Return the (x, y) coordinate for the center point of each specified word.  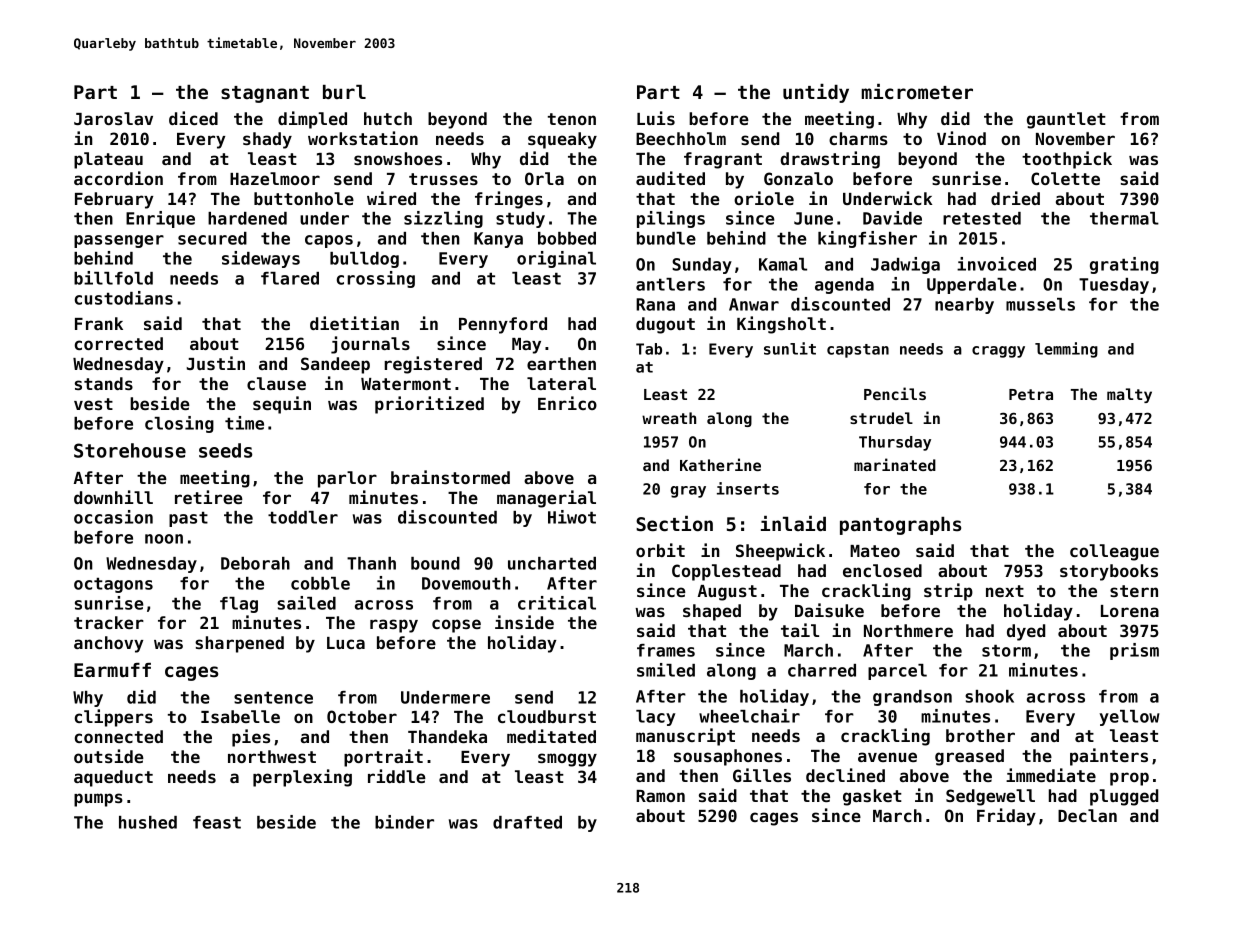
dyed (1026, 632)
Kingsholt (781, 325)
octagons (113, 585)
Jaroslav (113, 118)
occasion (113, 517)
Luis (656, 118)
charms (858, 138)
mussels (1040, 304)
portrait (383, 758)
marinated (895, 464)
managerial (546, 499)
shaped (712, 612)
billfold (113, 278)
